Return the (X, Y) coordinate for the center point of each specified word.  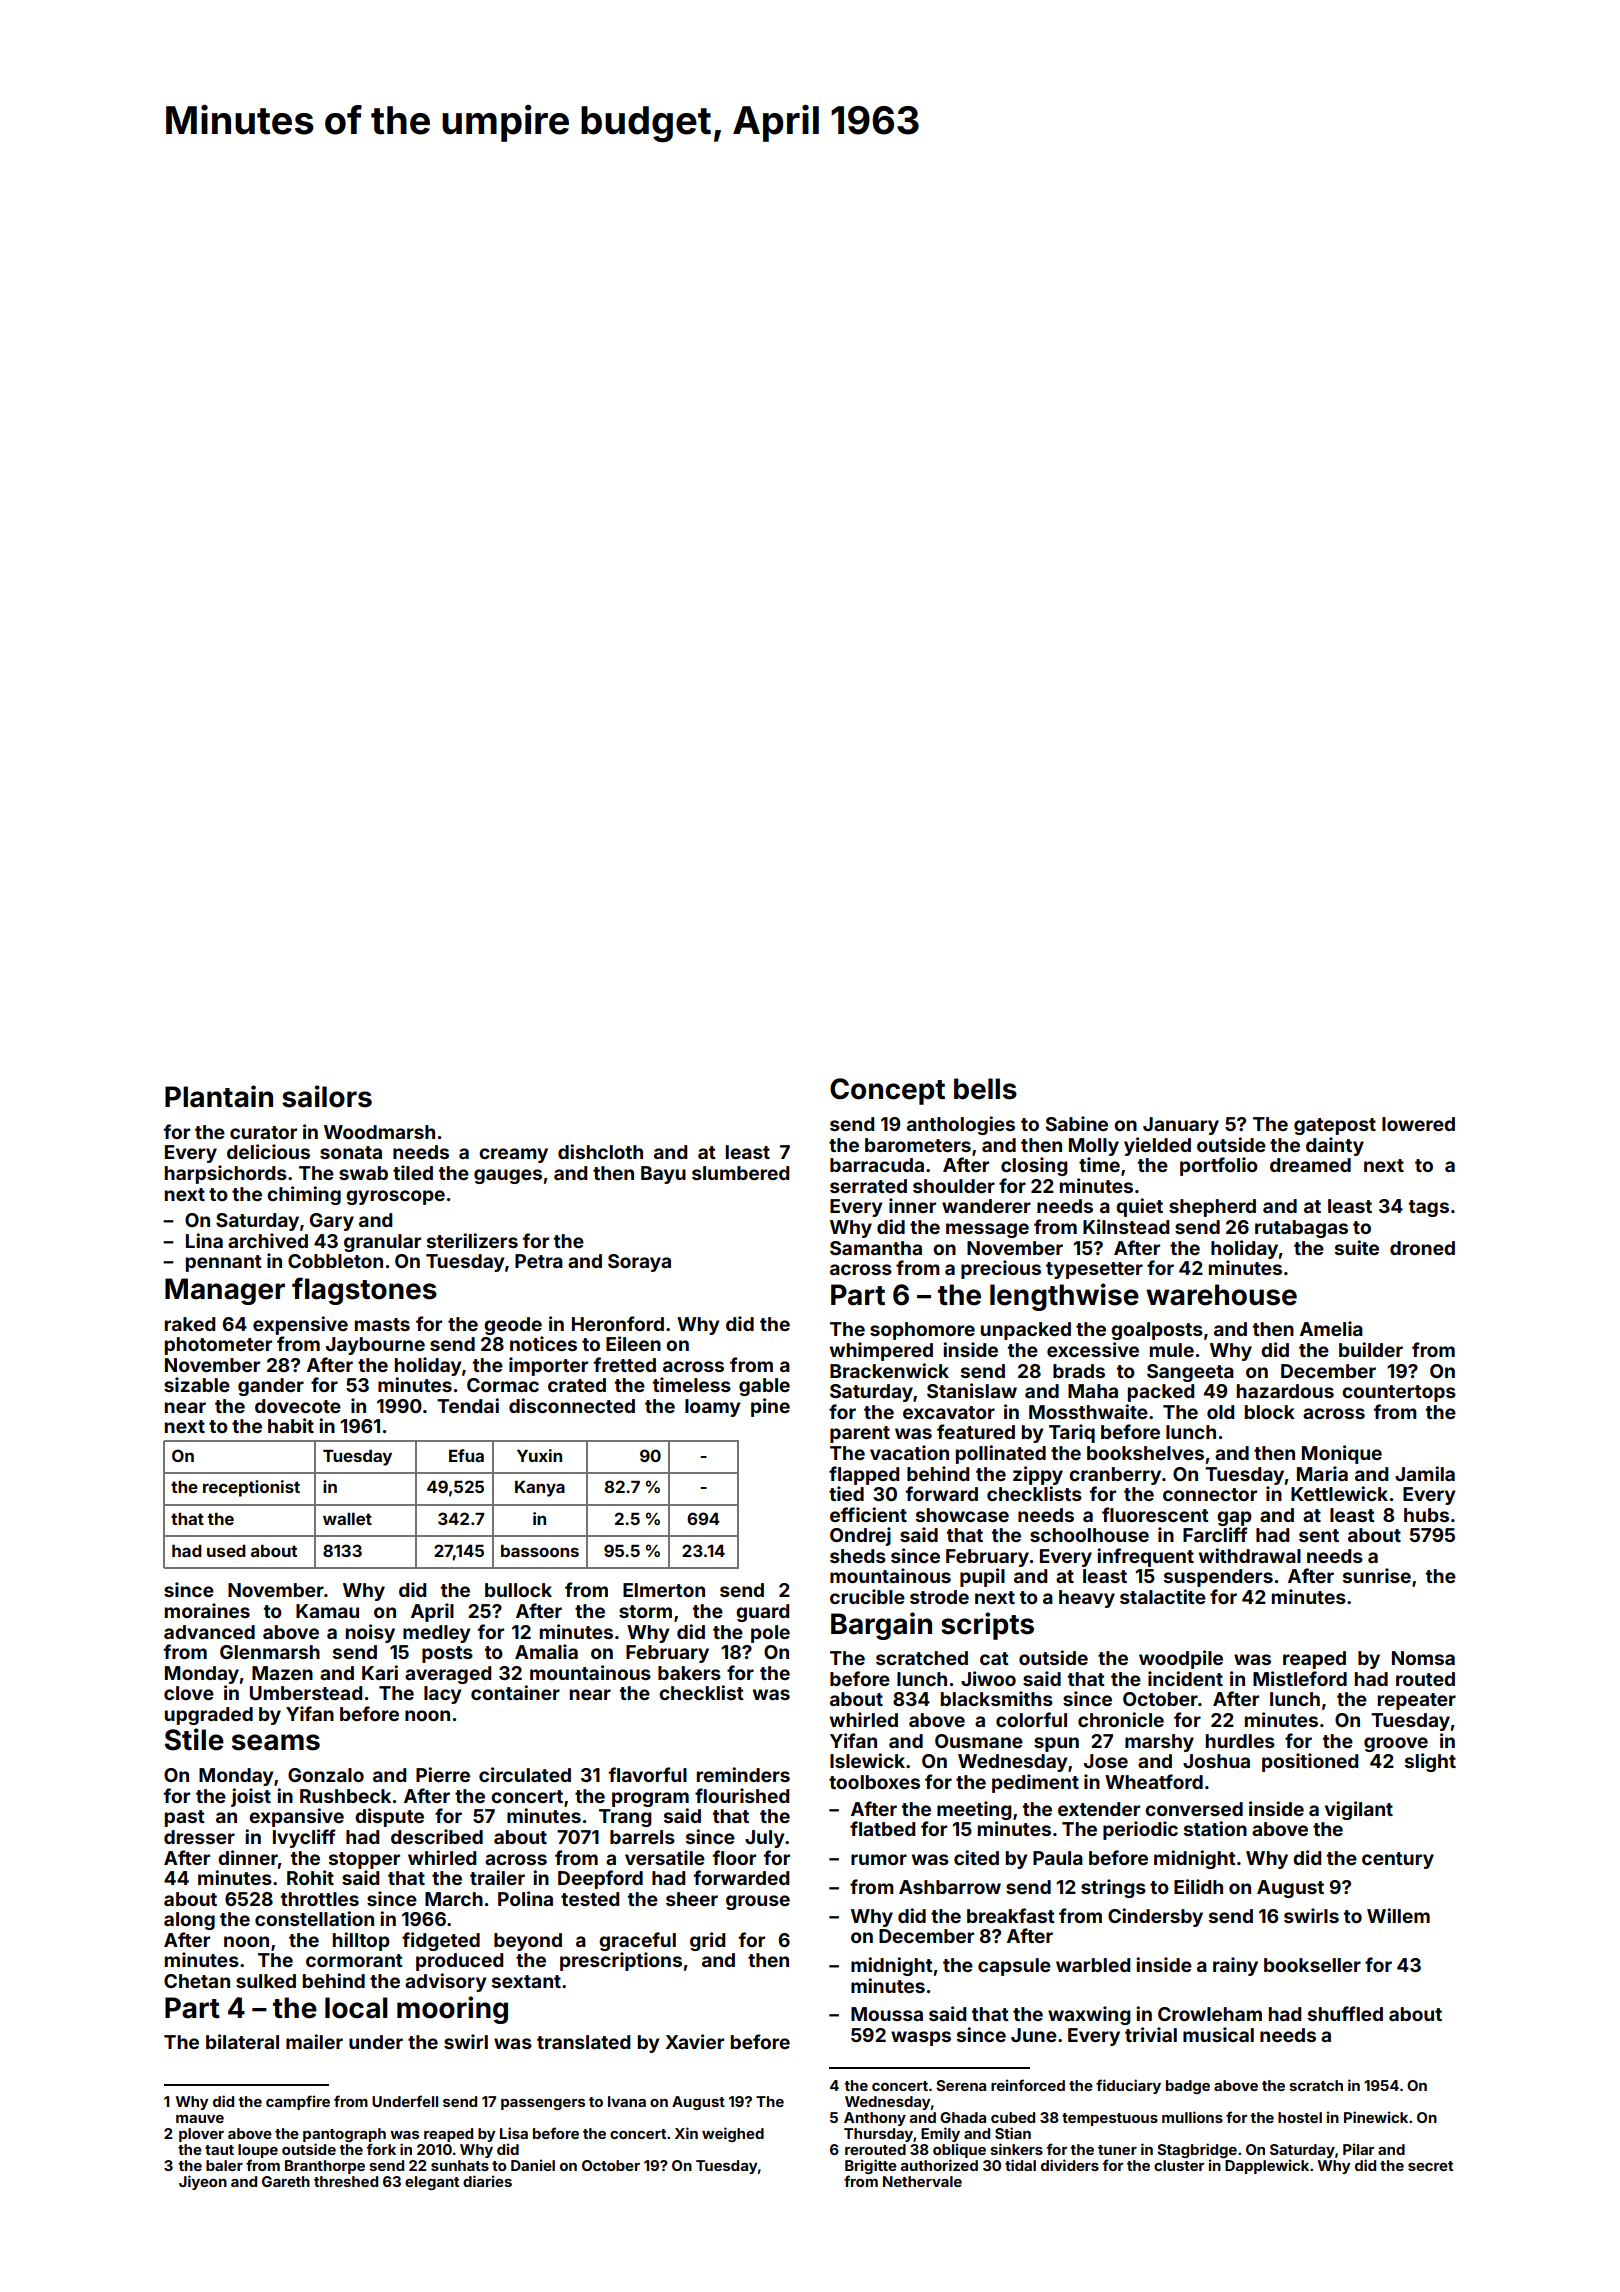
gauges (508, 1176)
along (189, 1921)
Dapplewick (1267, 2166)
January (1181, 1126)
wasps (921, 2038)
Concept (887, 1091)
